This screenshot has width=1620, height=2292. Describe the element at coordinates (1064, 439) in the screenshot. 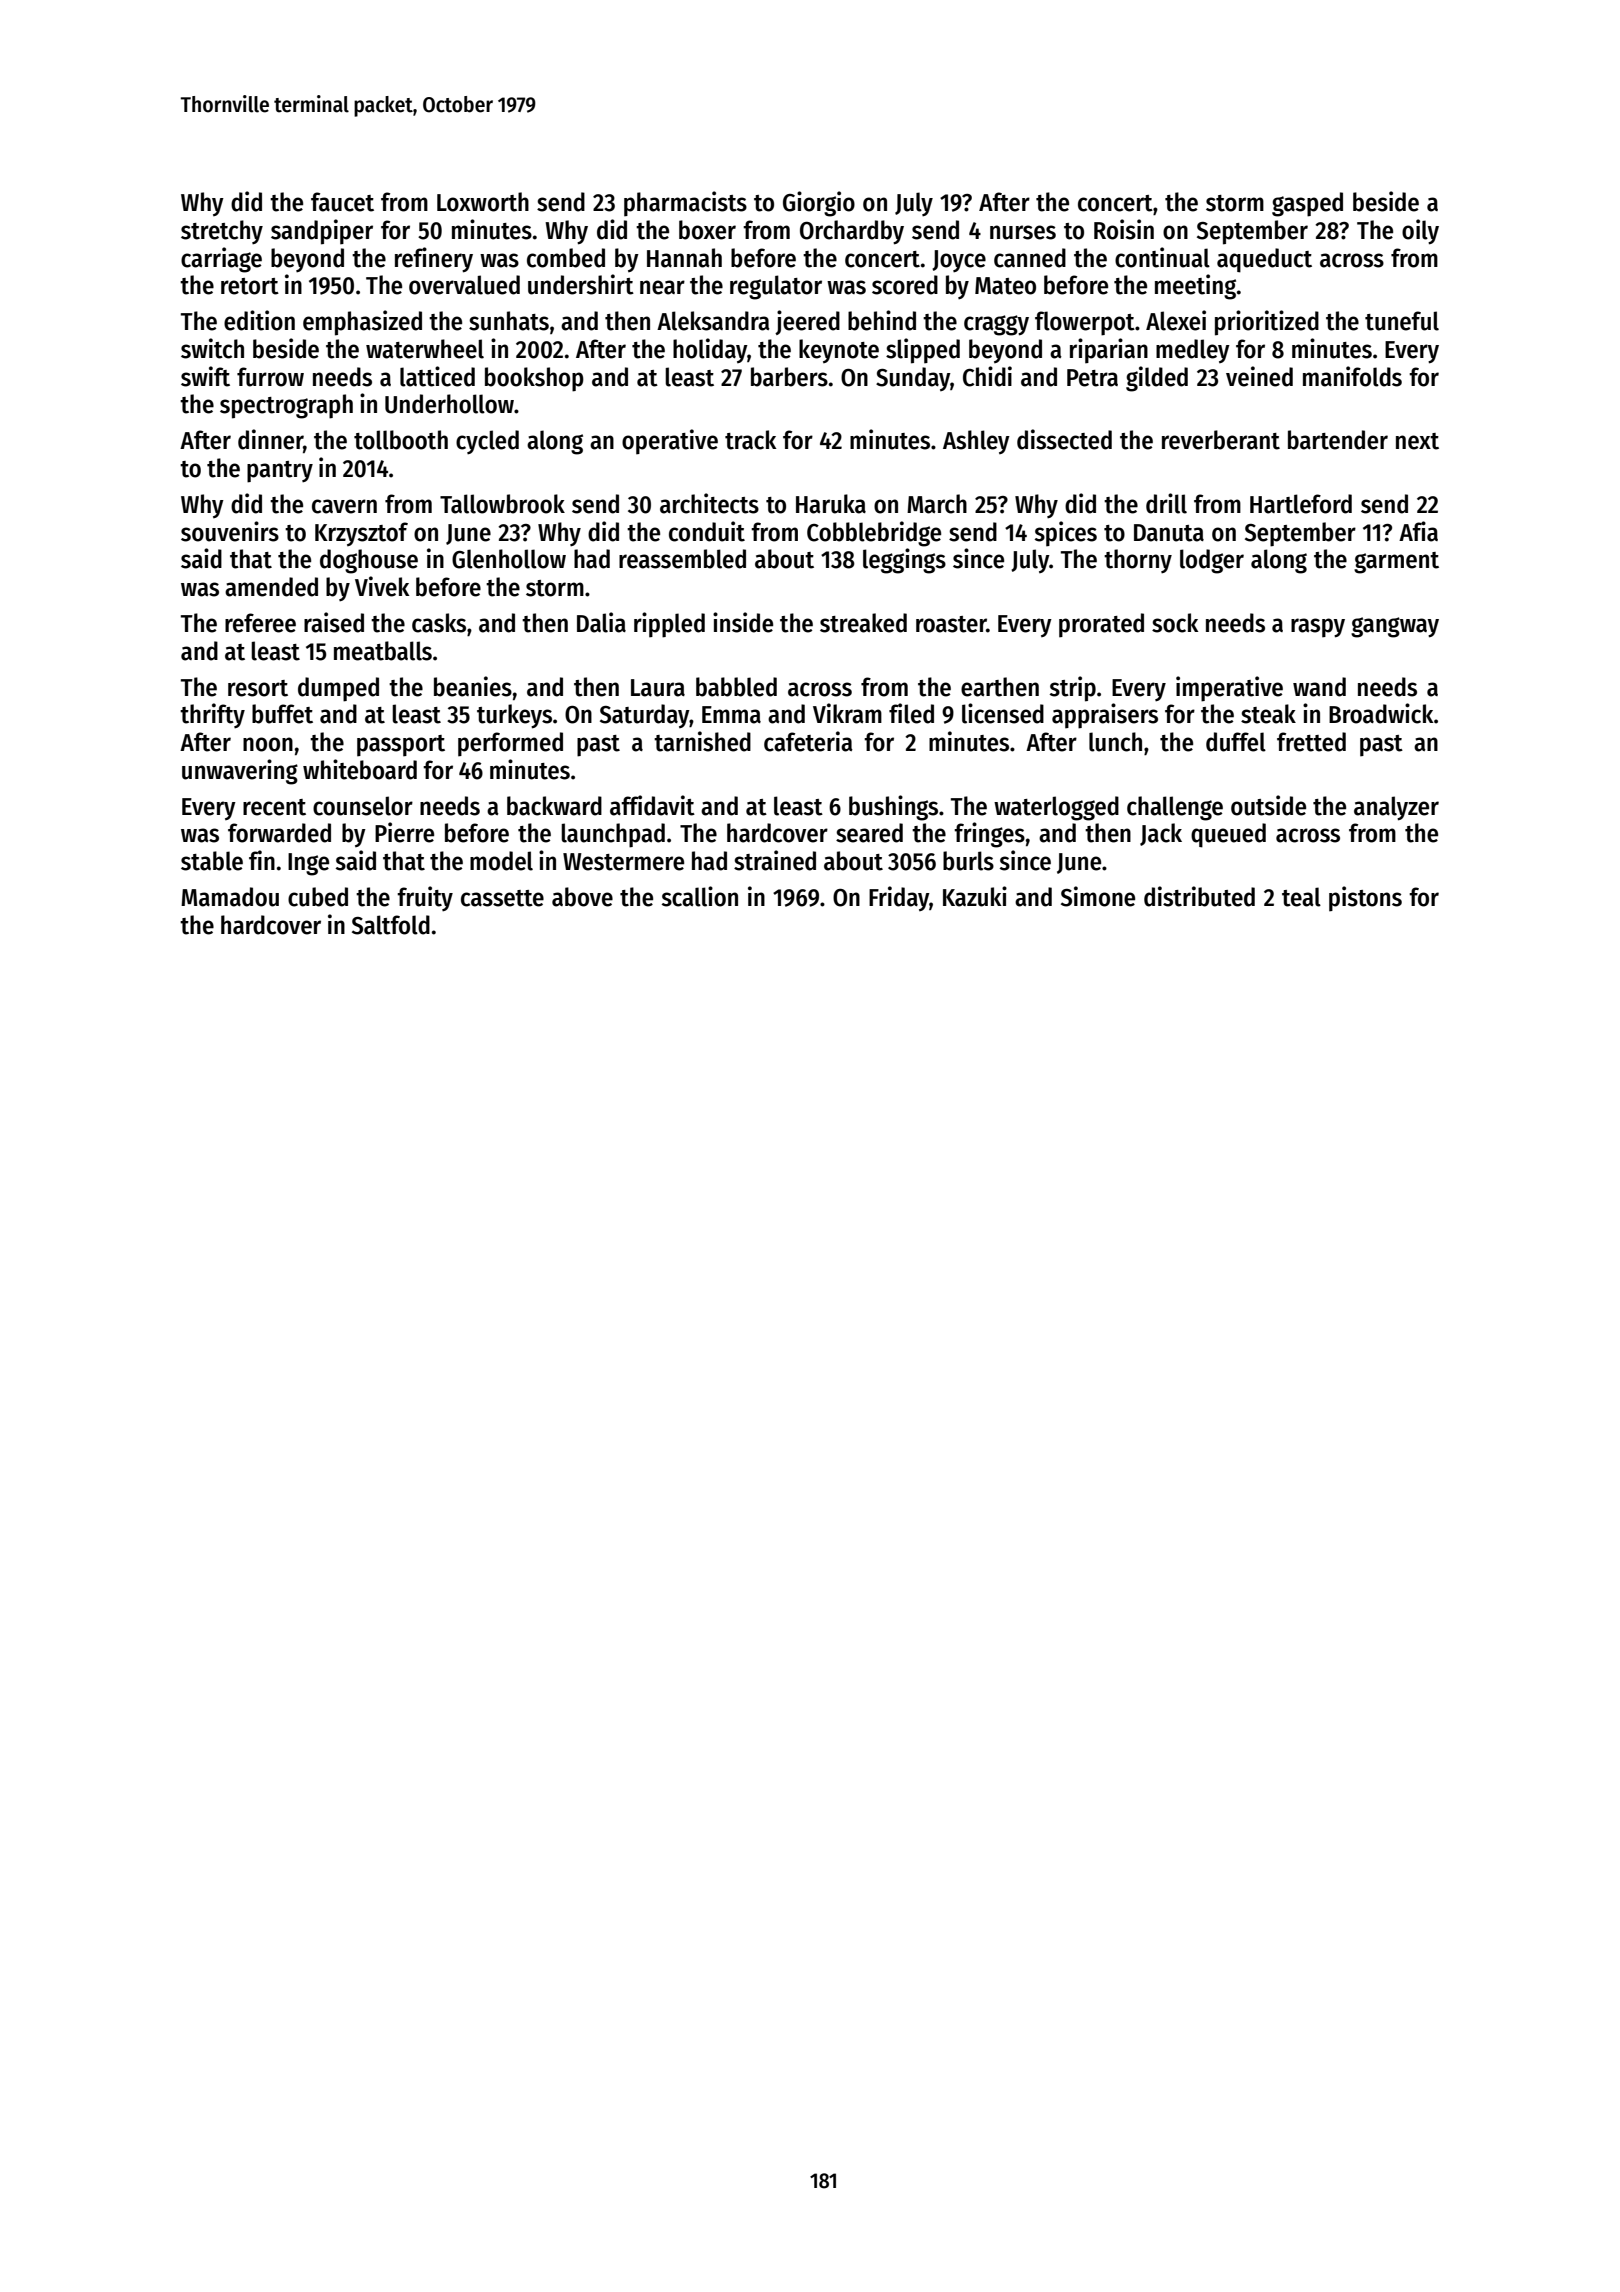

I see `dissected` at that location.
